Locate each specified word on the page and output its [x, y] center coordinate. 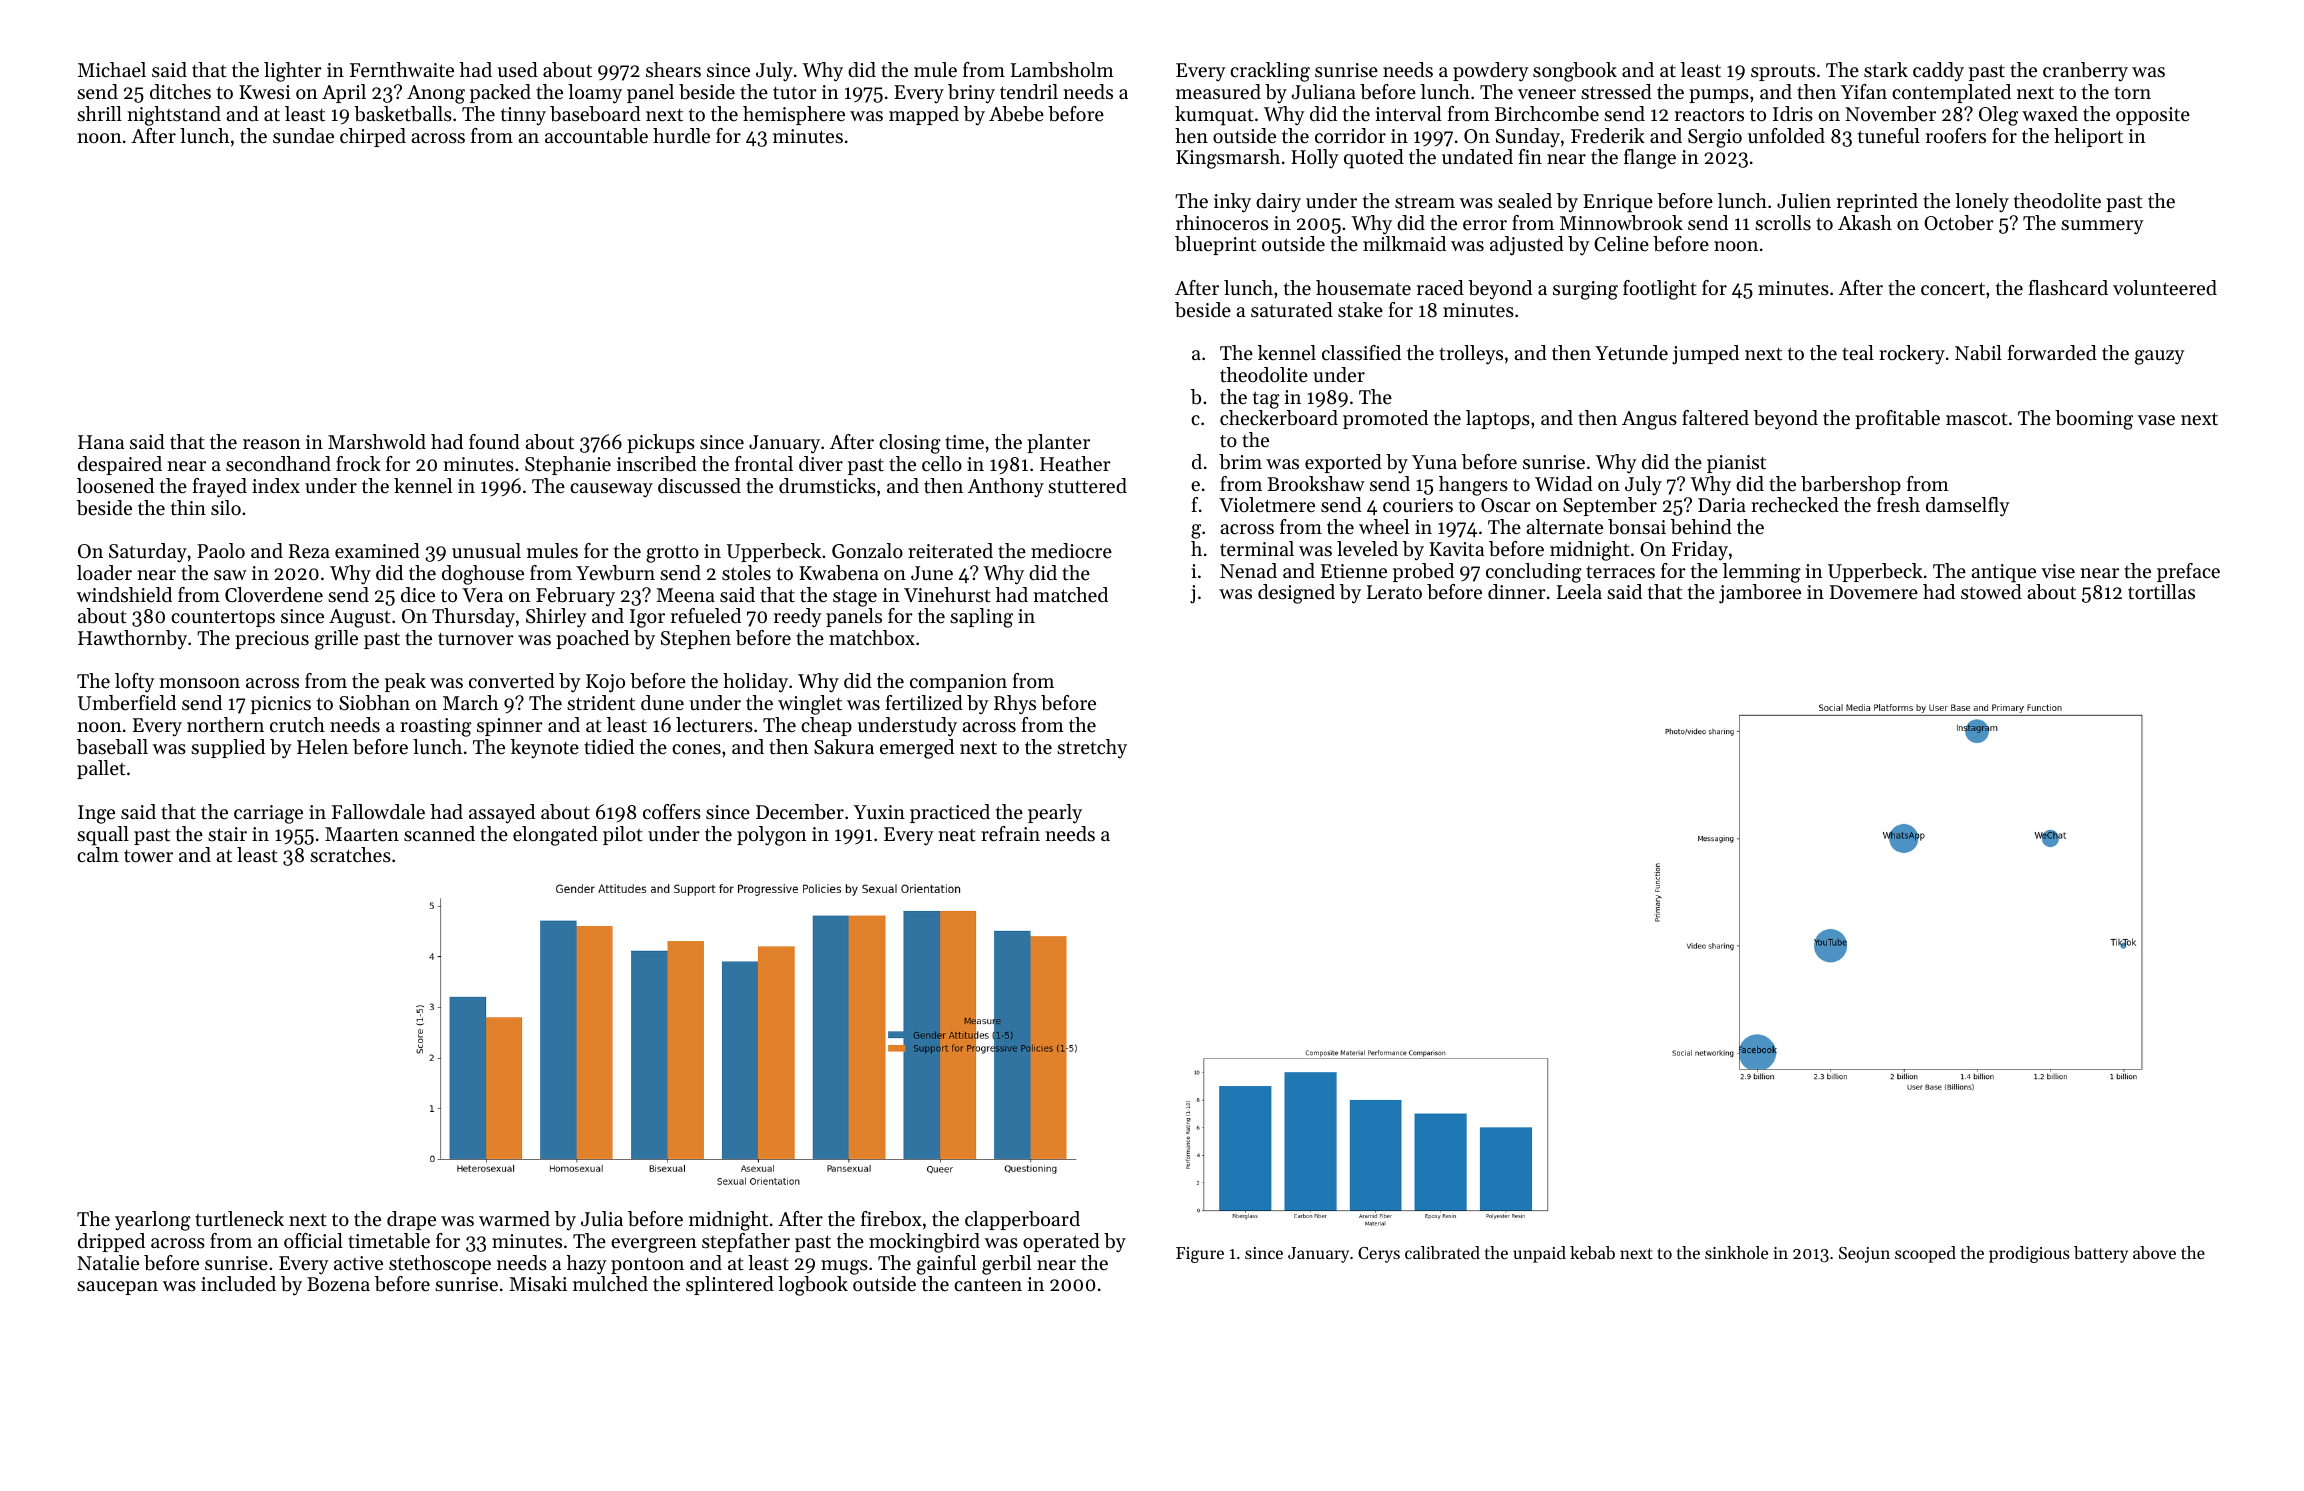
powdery [1491, 72]
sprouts [1783, 72]
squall [103, 836]
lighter [293, 72]
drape [411, 1220]
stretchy [1092, 749]
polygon [772, 836]
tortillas [2161, 592]
